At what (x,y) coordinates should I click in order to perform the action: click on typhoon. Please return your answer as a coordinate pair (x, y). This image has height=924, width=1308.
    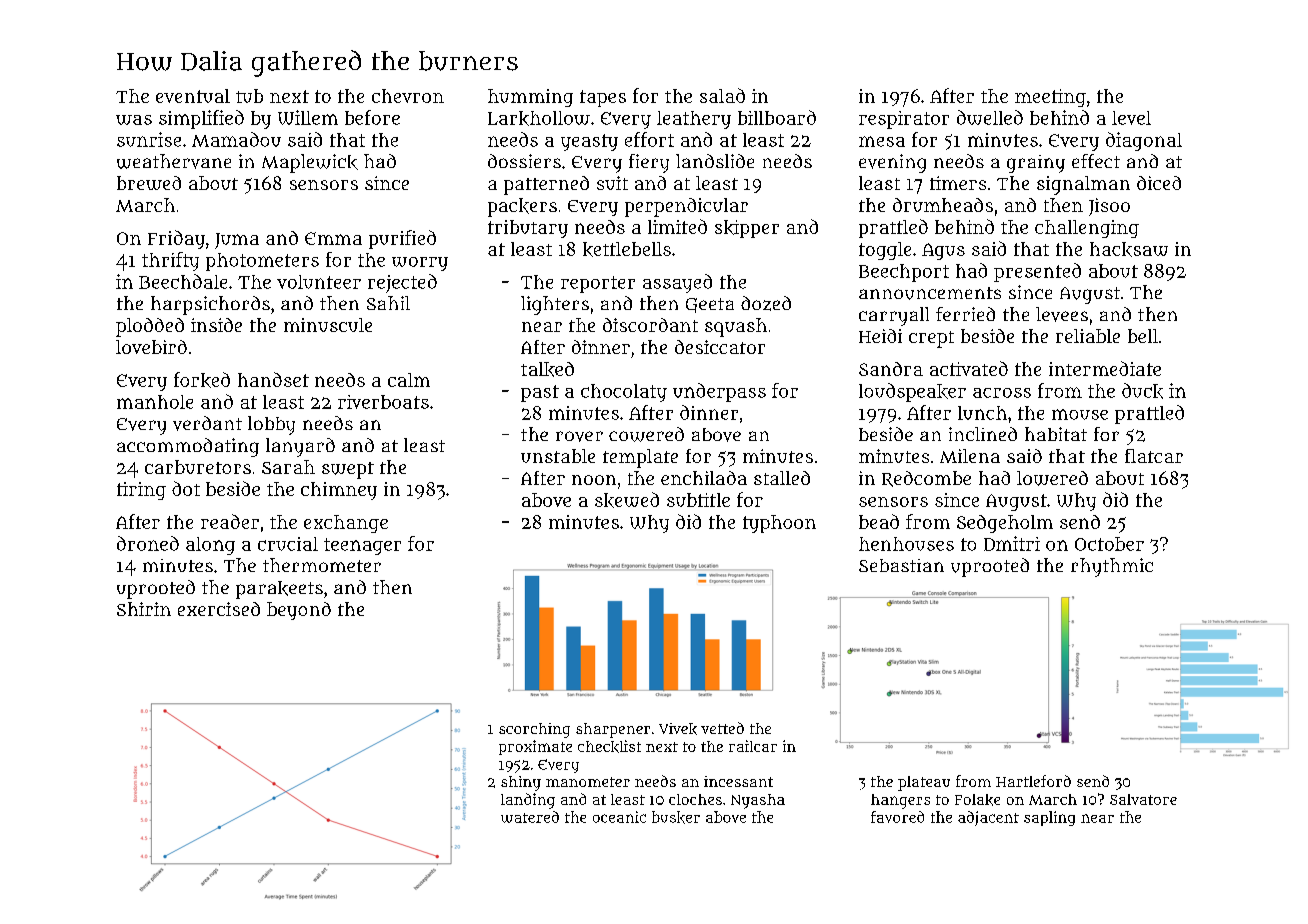
    Looking at the image, I should click on (779, 524).
